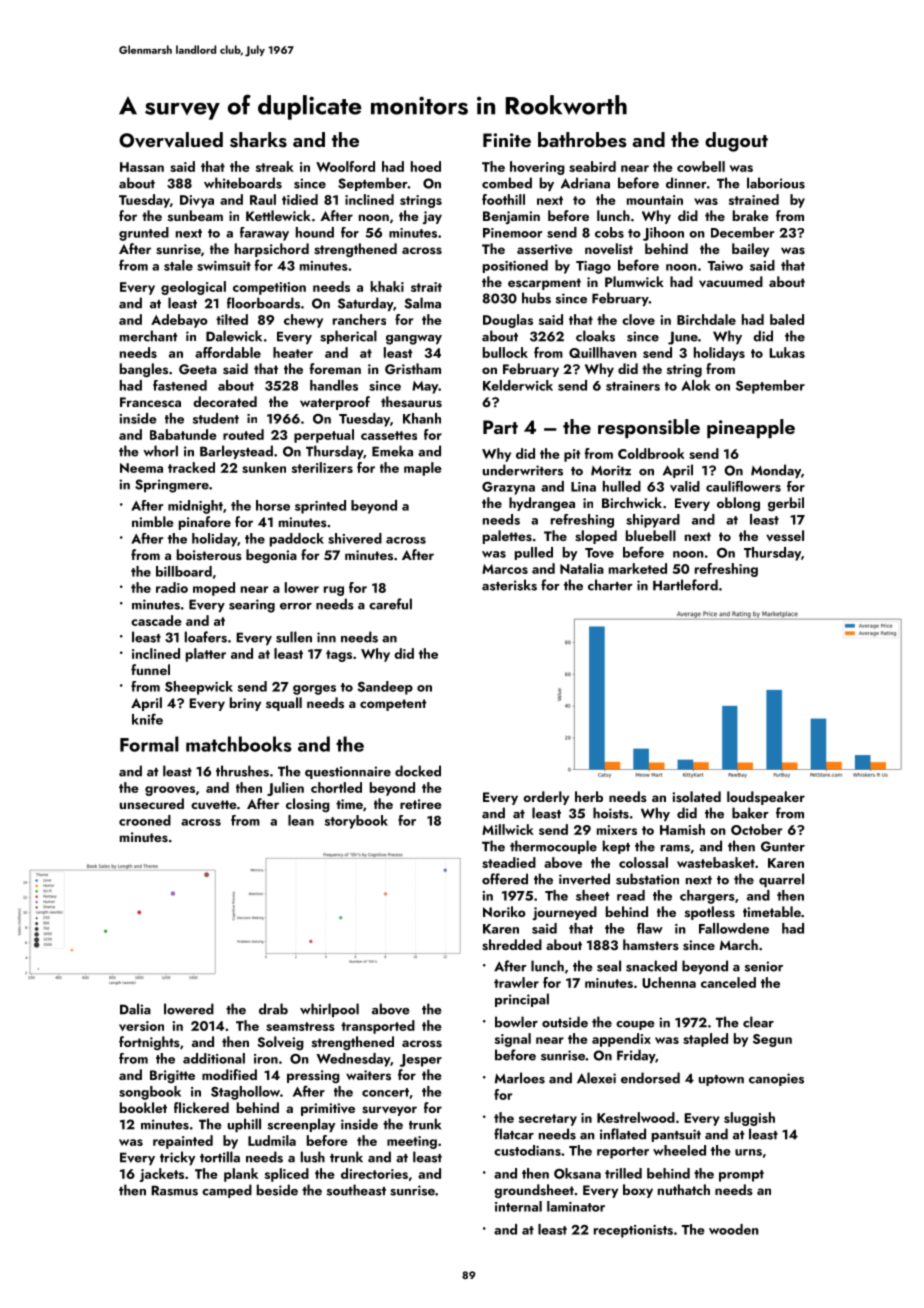  Describe the element at coordinates (272, 250) in the page. I see `harpsichord` at that location.
